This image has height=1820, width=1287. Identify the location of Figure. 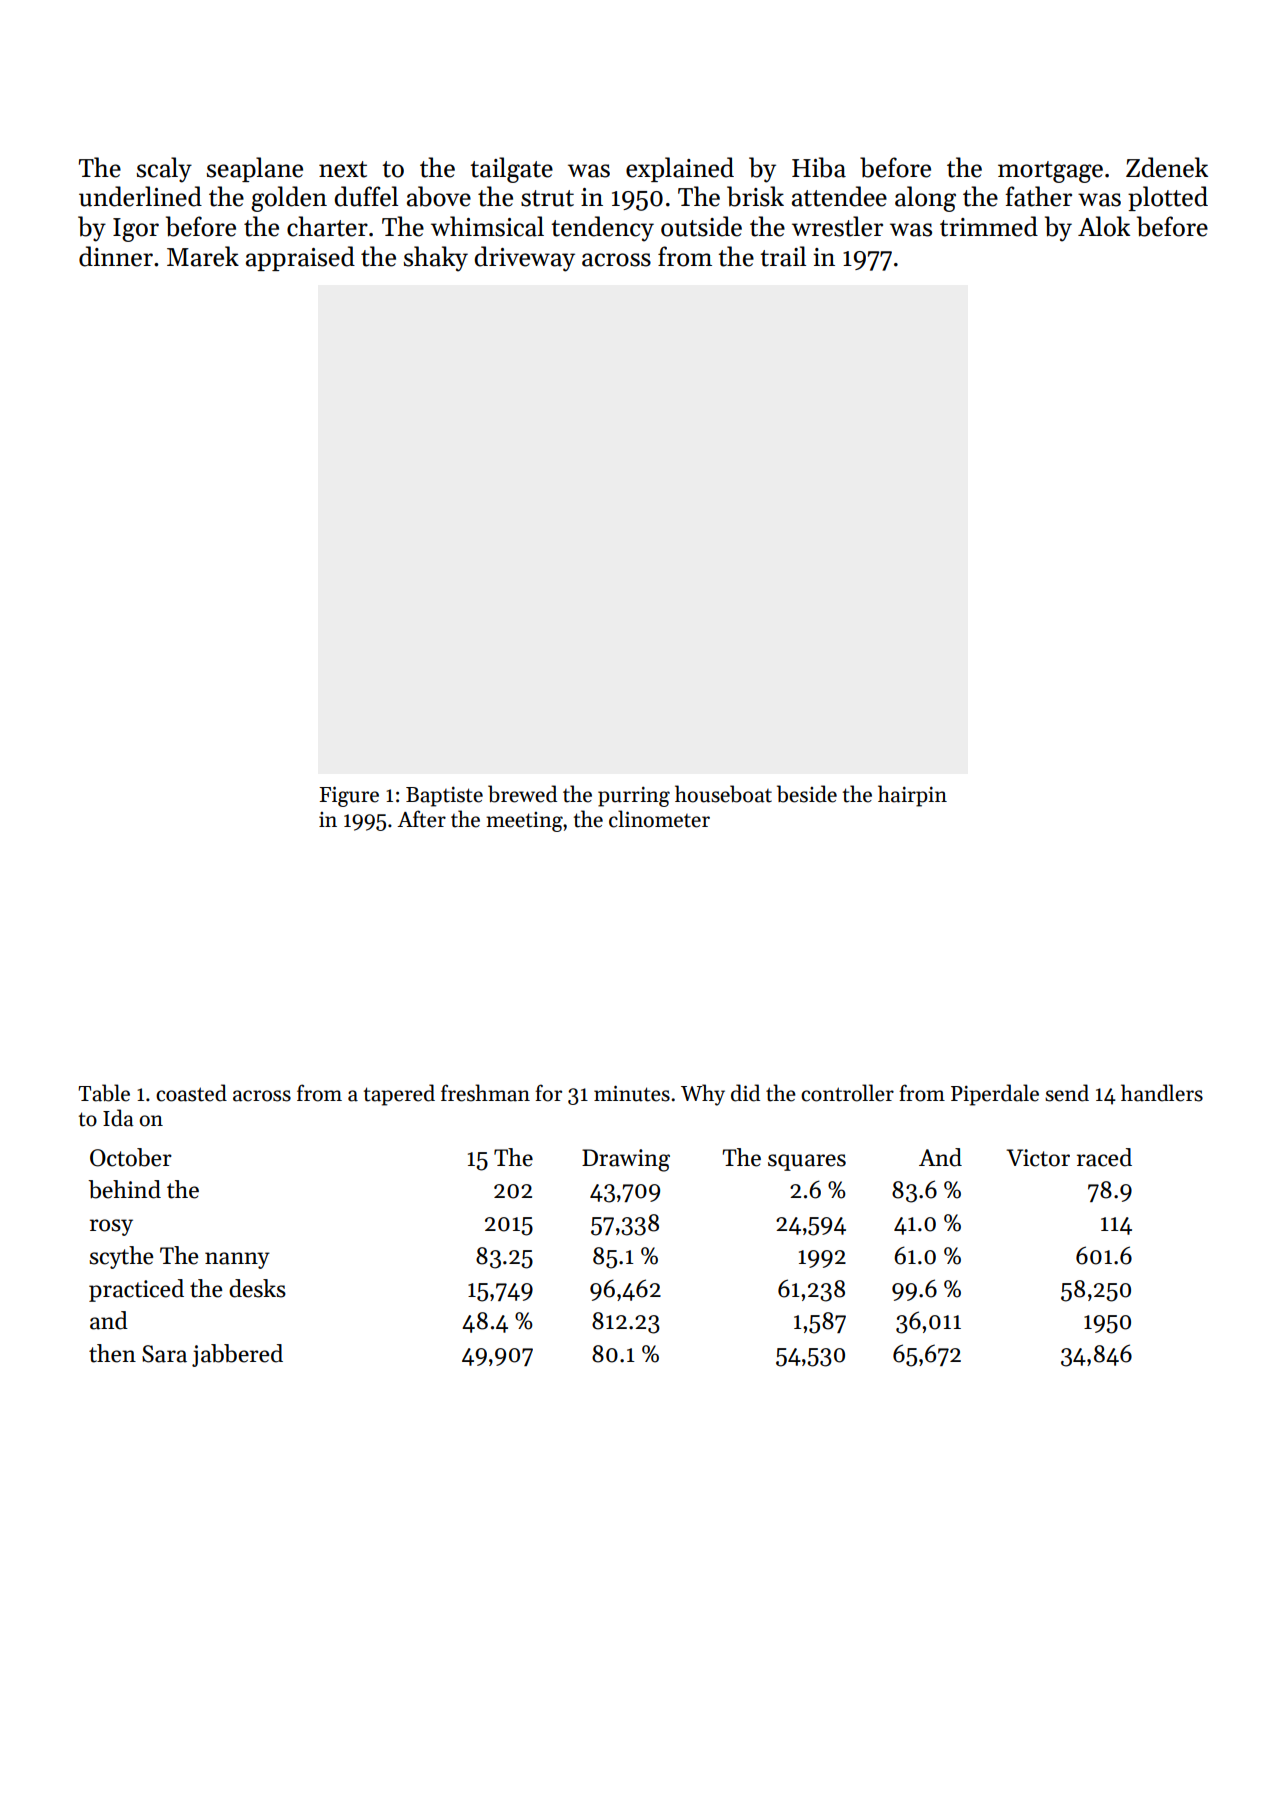
(349, 796).
